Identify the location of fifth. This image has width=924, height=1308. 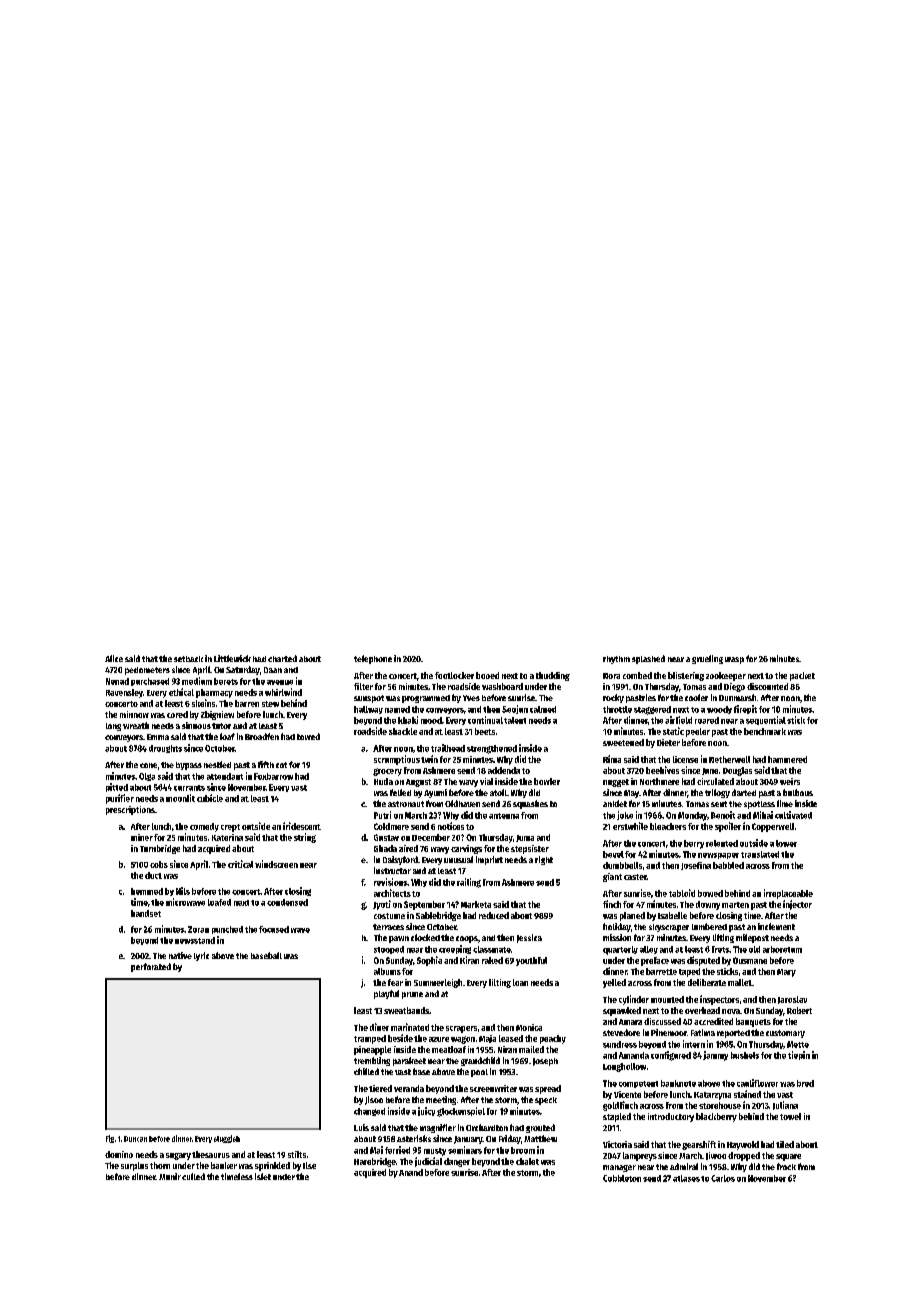
(266, 764).
